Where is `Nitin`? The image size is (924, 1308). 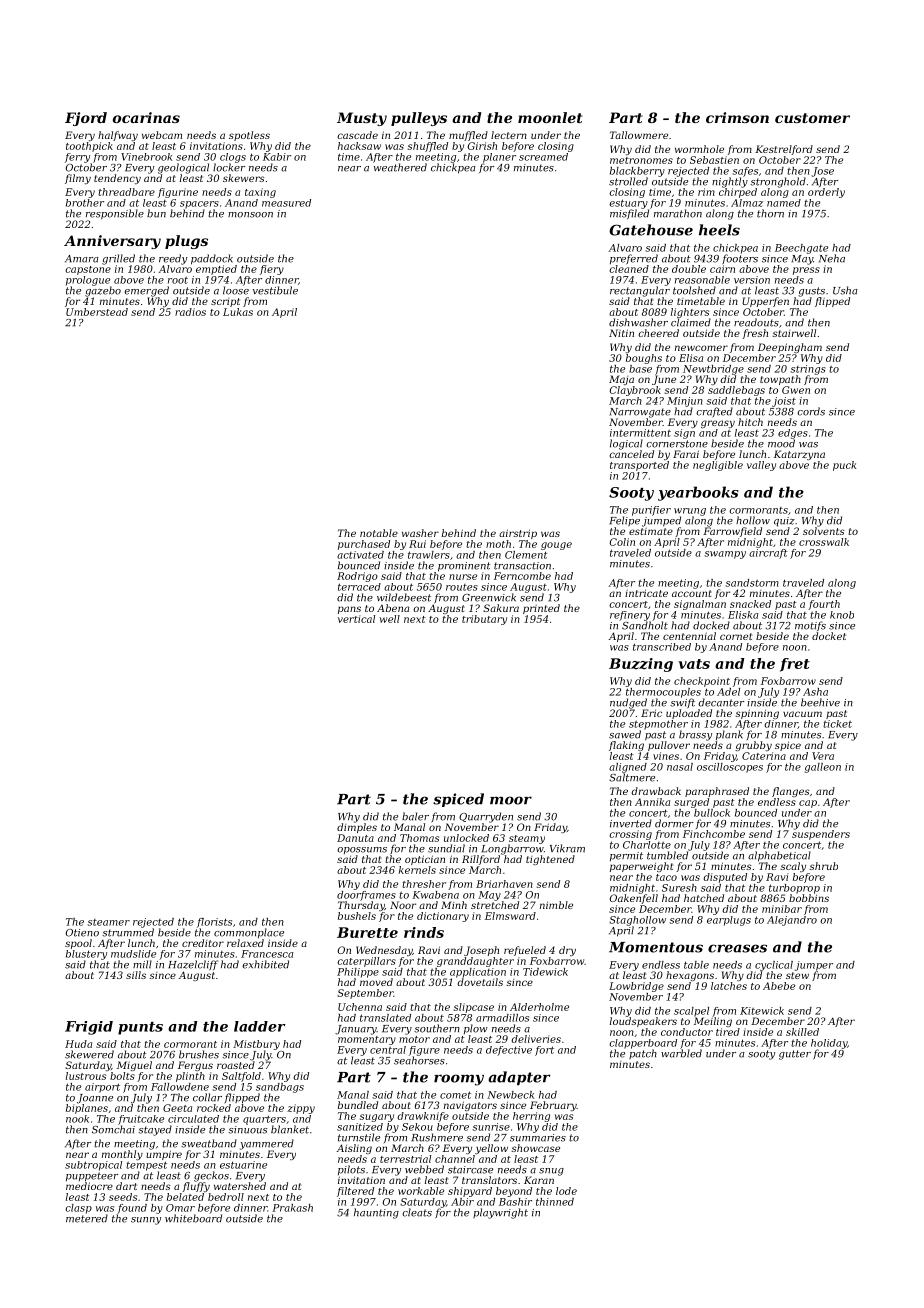 Nitin is located at coordinates (621, 333).
